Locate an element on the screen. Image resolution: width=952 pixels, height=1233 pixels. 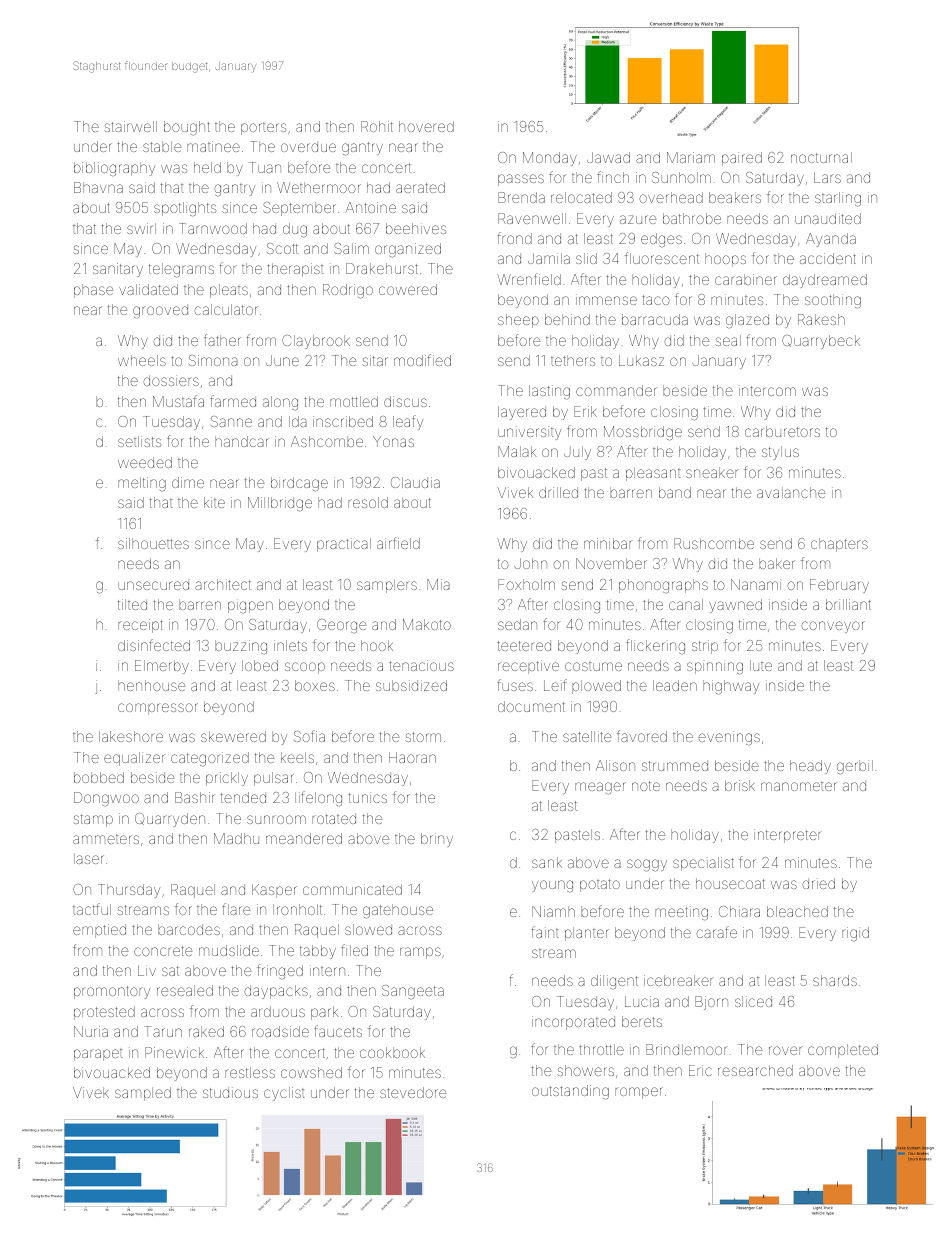
mottled is located at coordinates (354, 401).
